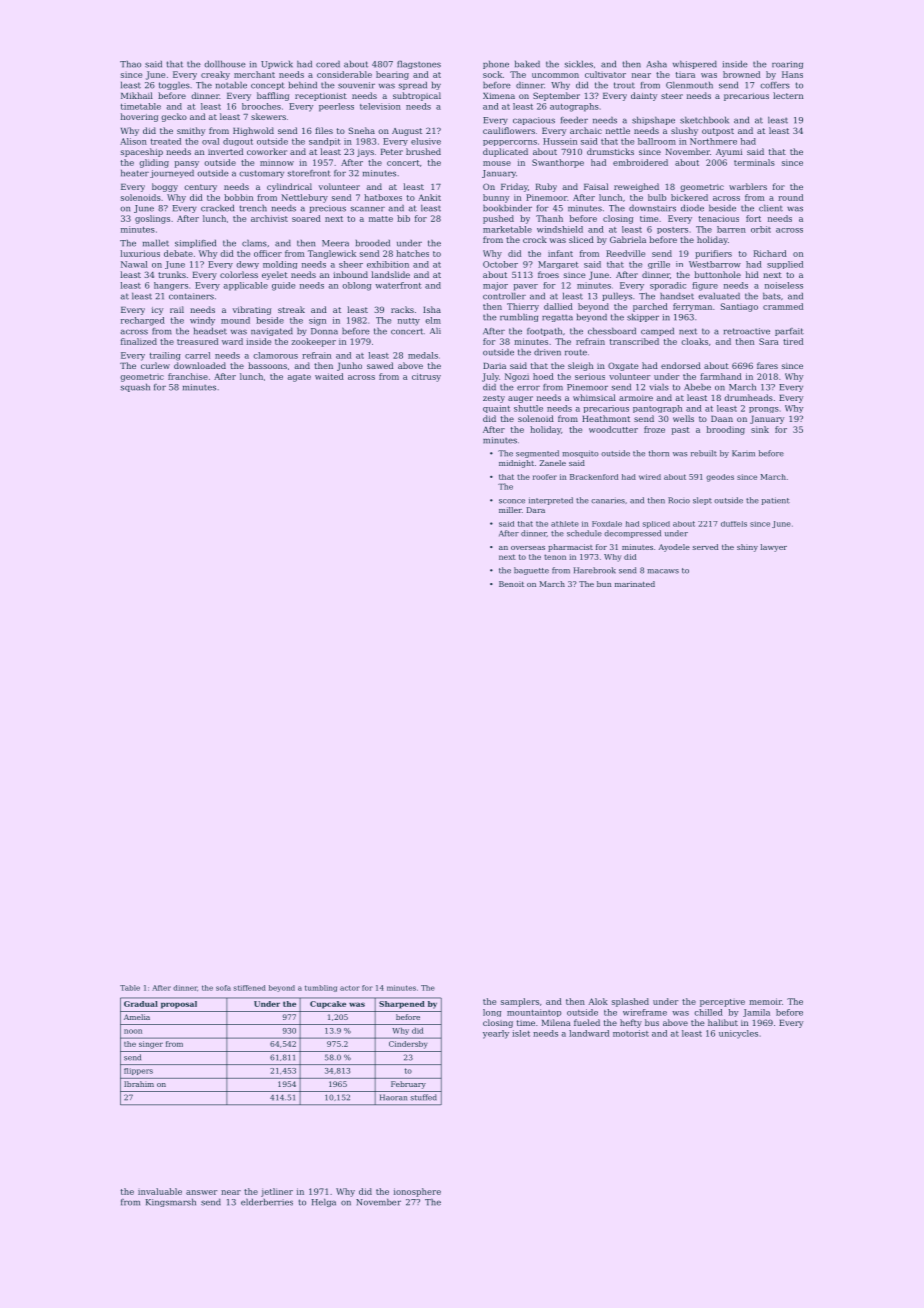  Describe the element at coordinates (499, 96) in the screenshot. I see `Ximena` at that location.
